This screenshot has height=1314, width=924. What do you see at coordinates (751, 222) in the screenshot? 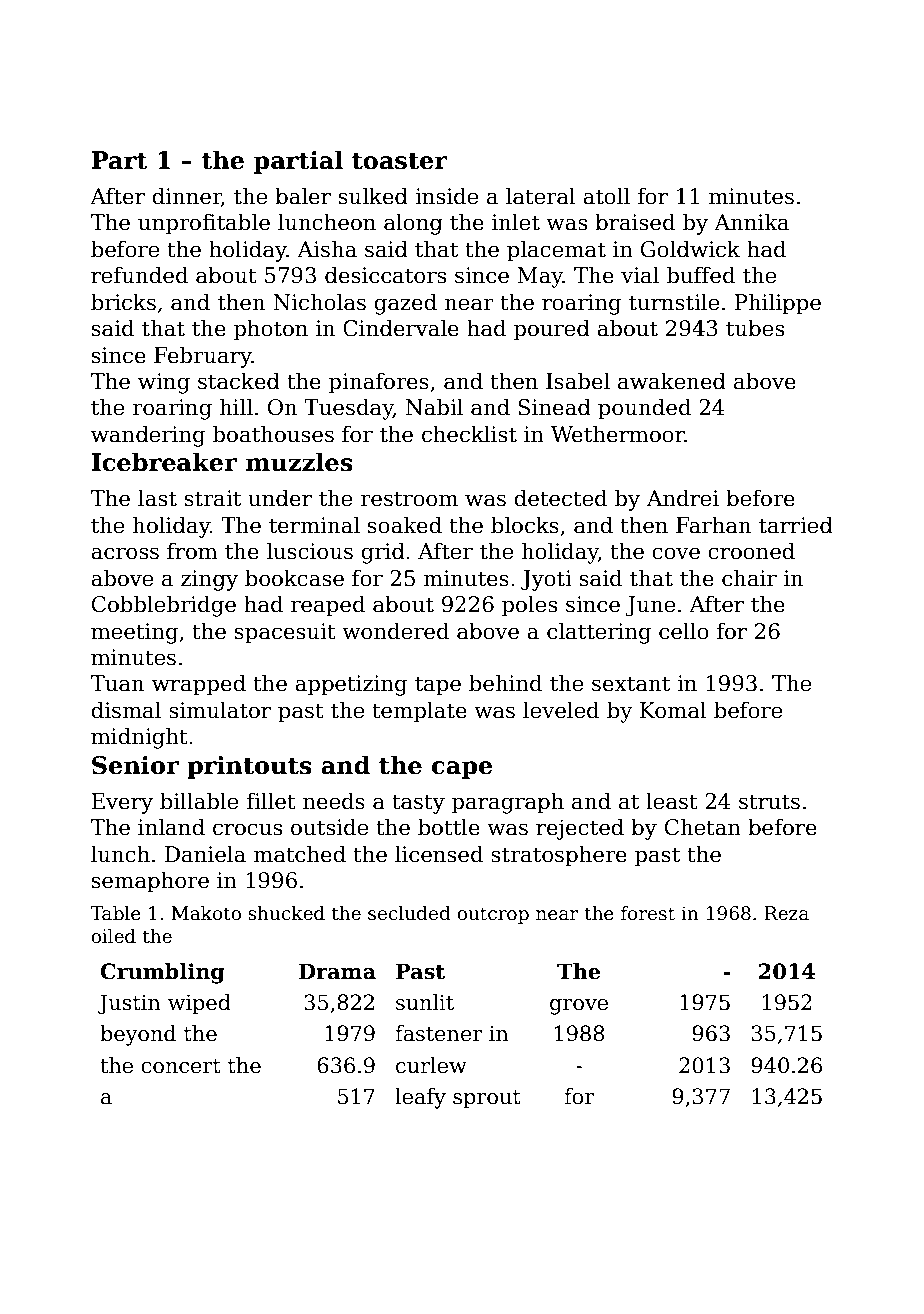
I see `Annika` at bounding box center [751, 222].
